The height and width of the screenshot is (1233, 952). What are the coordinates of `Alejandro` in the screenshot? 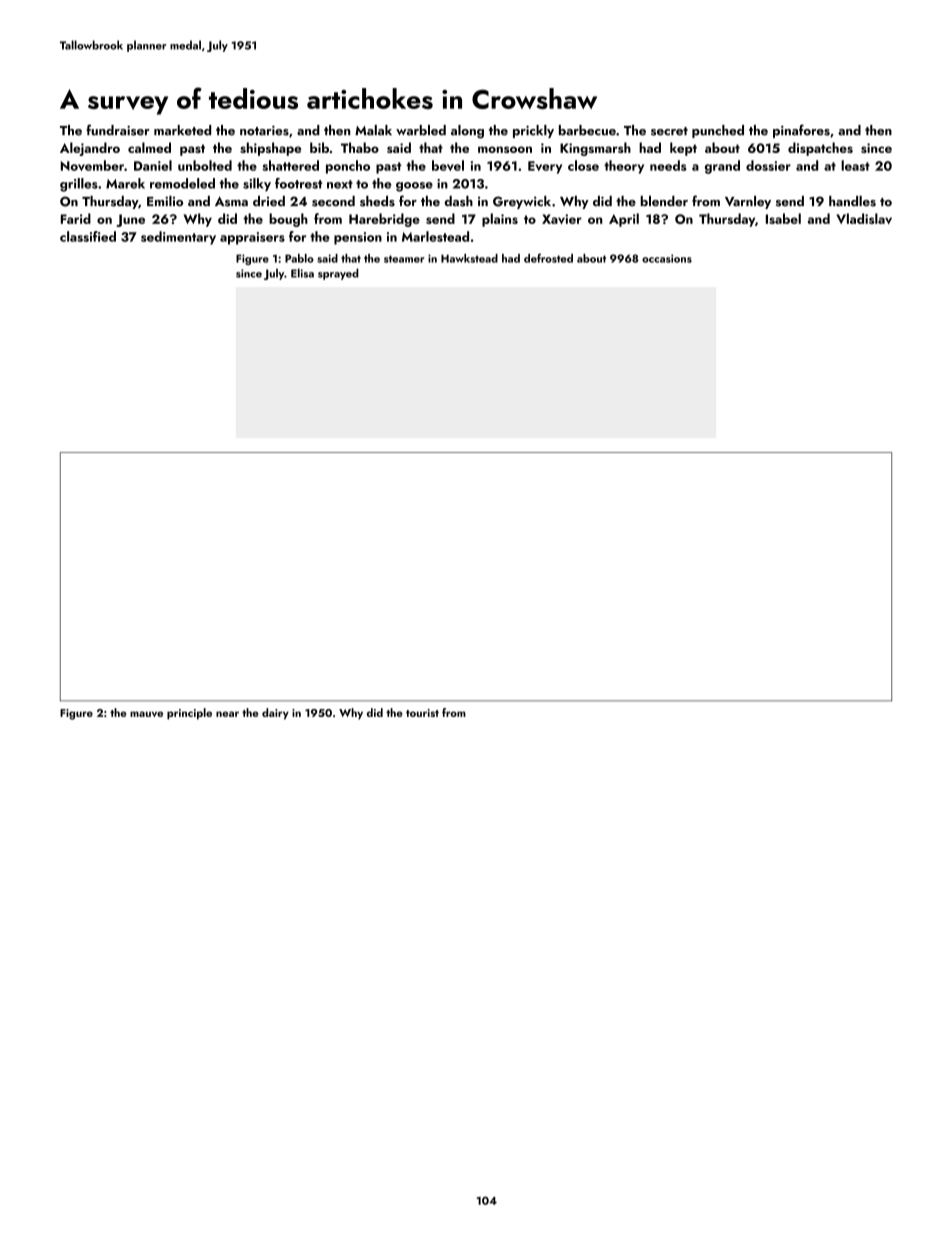 It's located at (90, 149).
